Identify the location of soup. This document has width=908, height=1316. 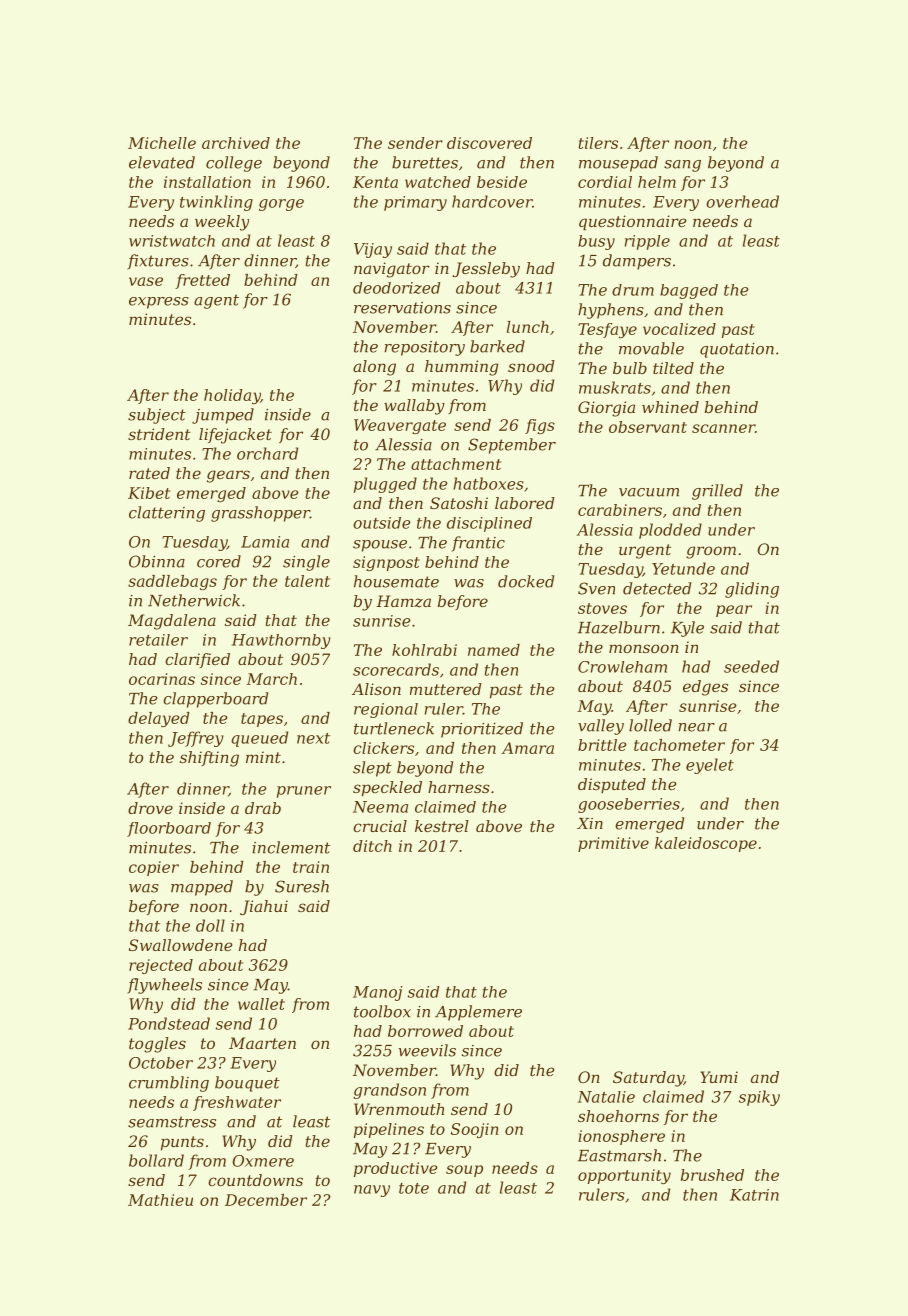
(464, 1171).
